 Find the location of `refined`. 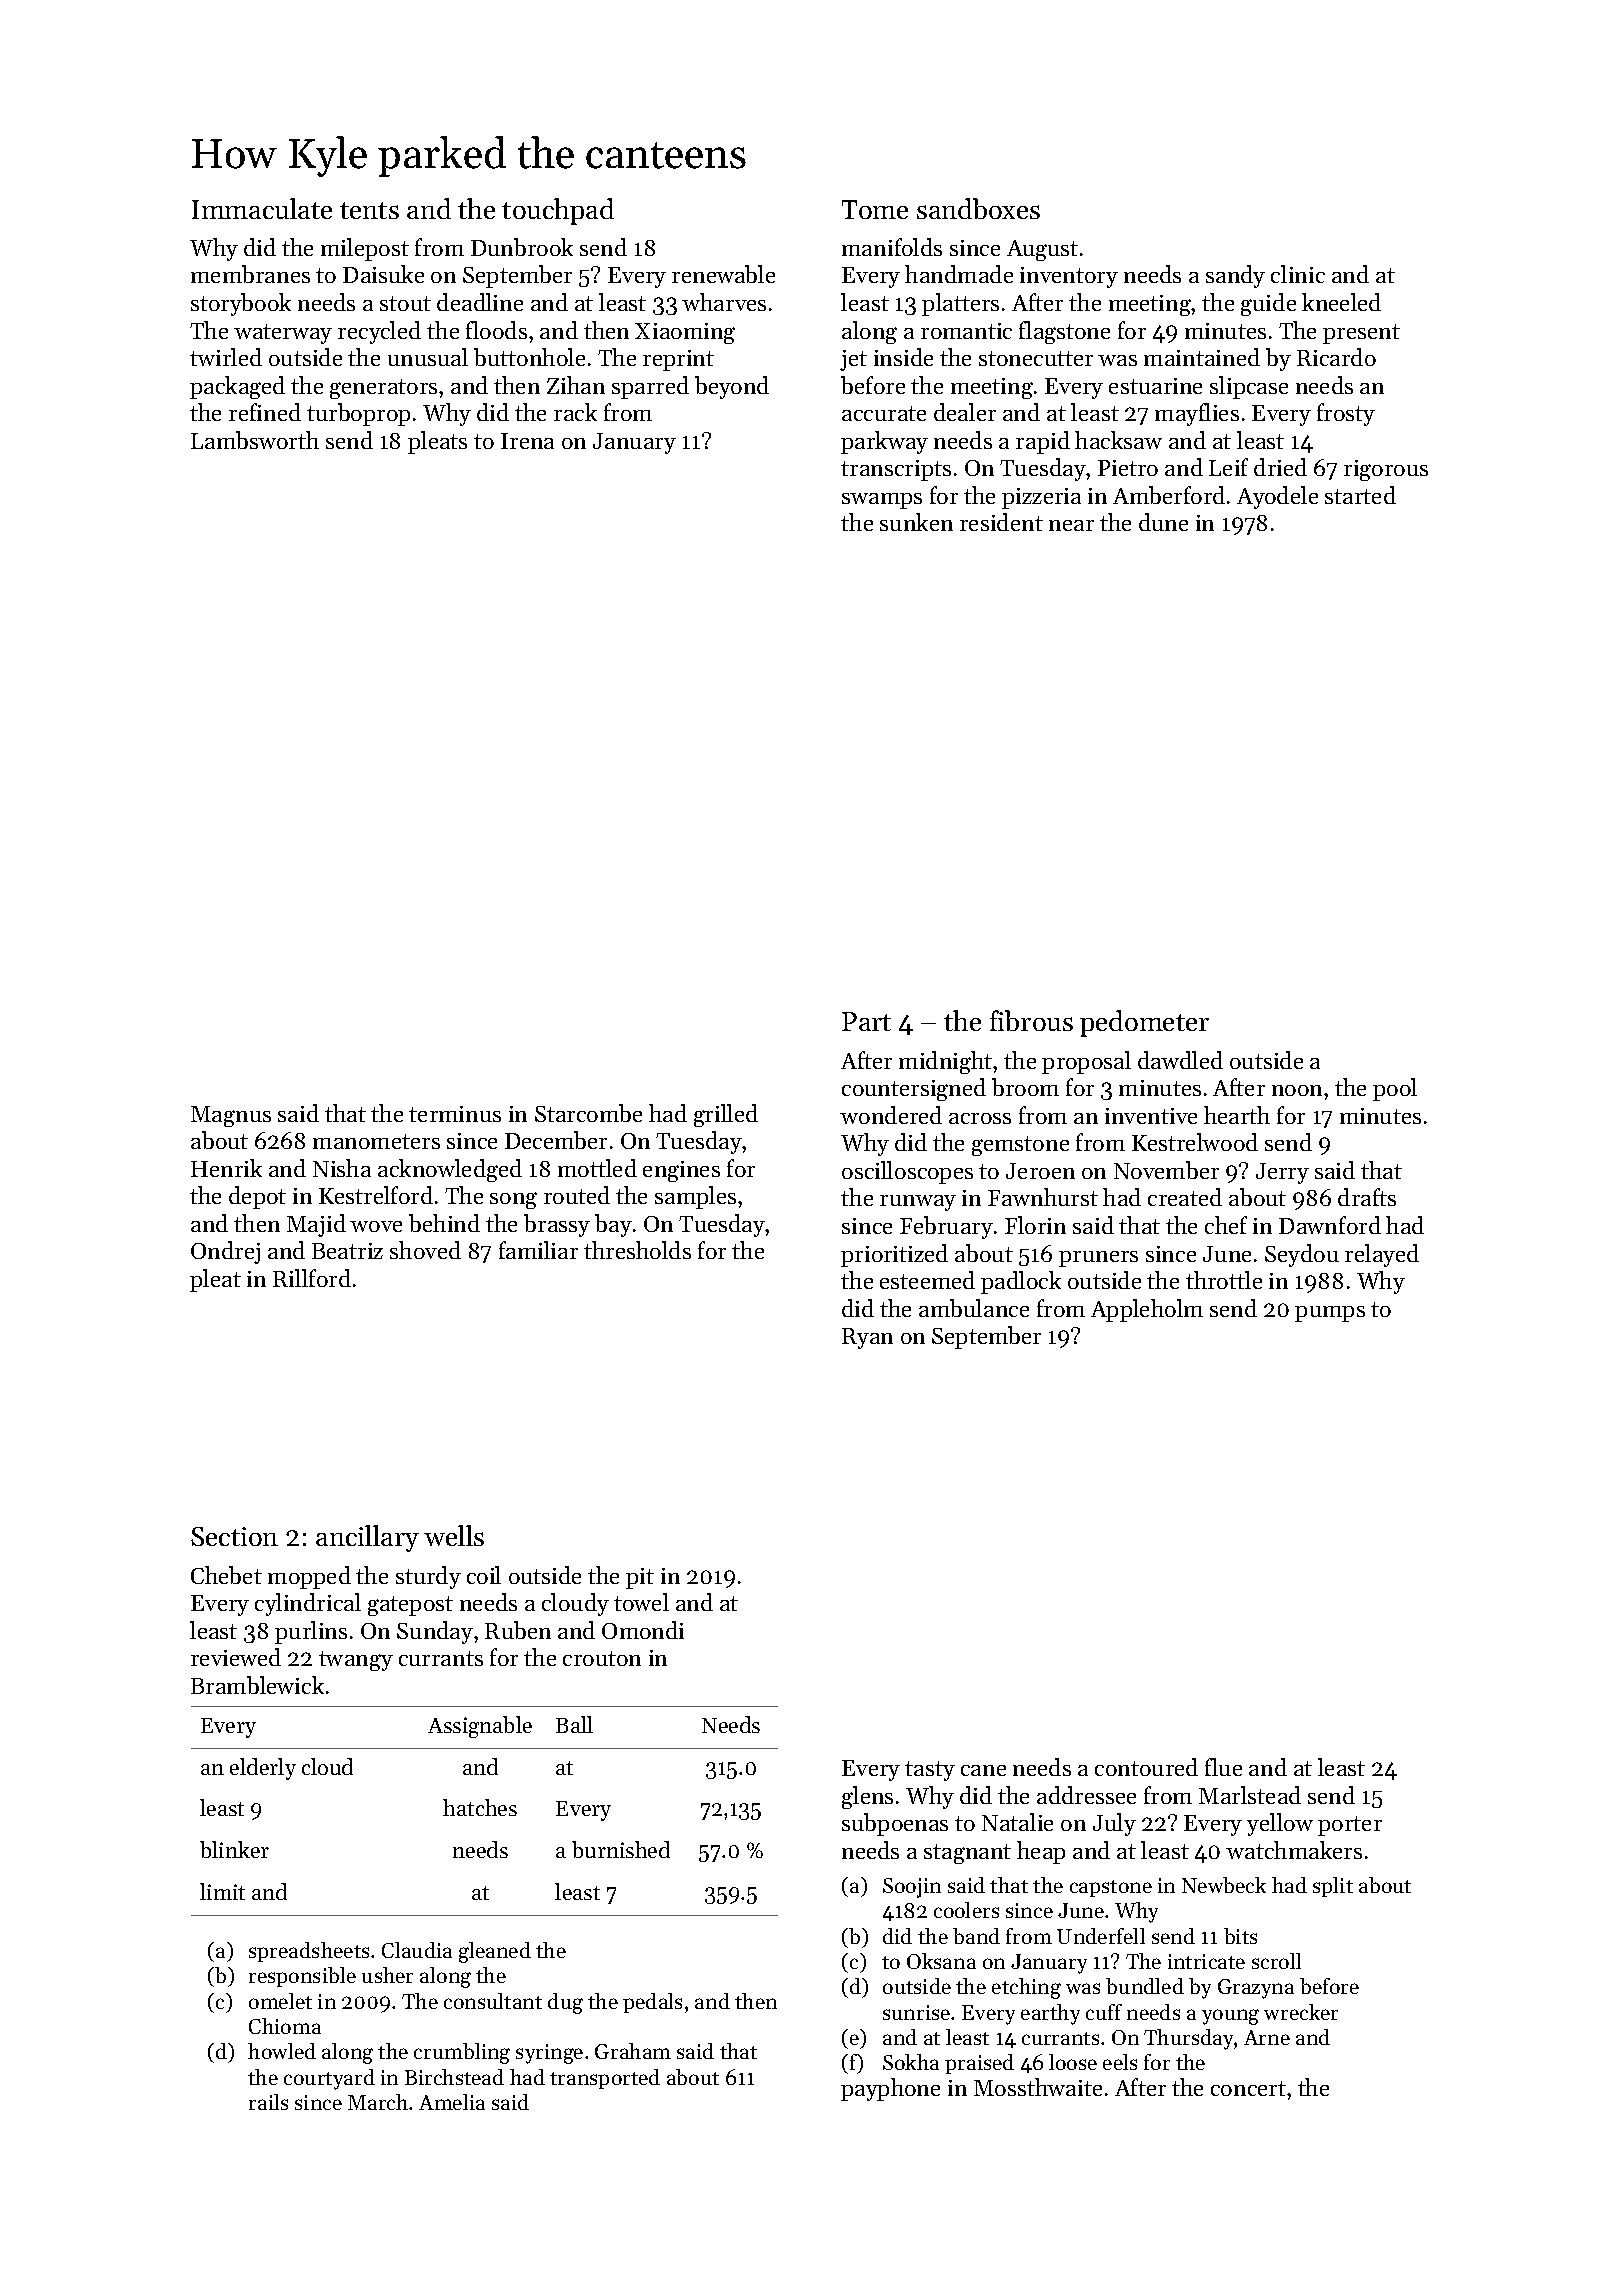

refined is located at coordinates (265, 412).
